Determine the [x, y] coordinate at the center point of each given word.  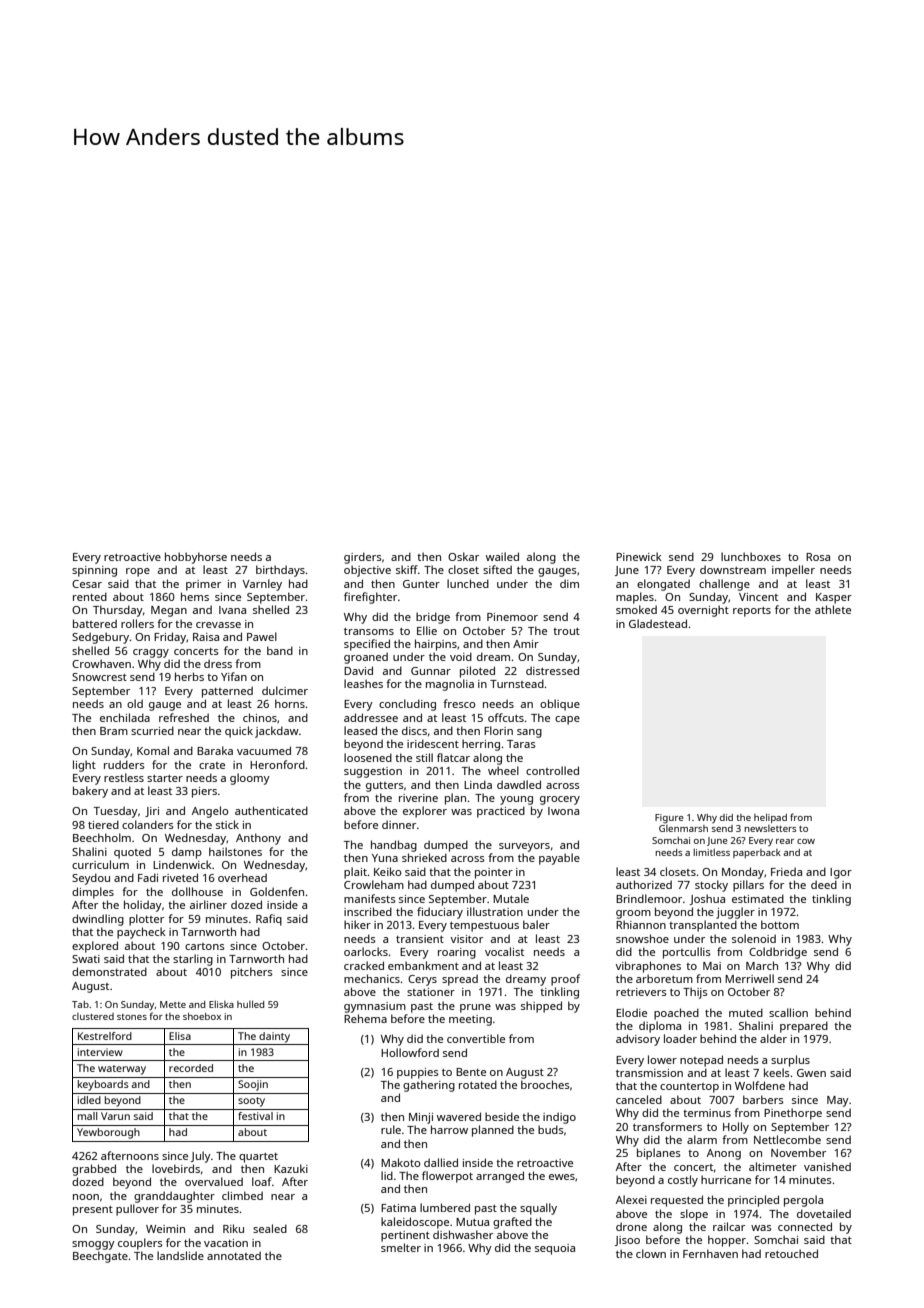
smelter [401, 1247]
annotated [234, 1255]
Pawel [262, 636]
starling [193, 960]
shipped [541, 1007]
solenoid [754, 938]
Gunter [421, 584]
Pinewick [639, 556]
